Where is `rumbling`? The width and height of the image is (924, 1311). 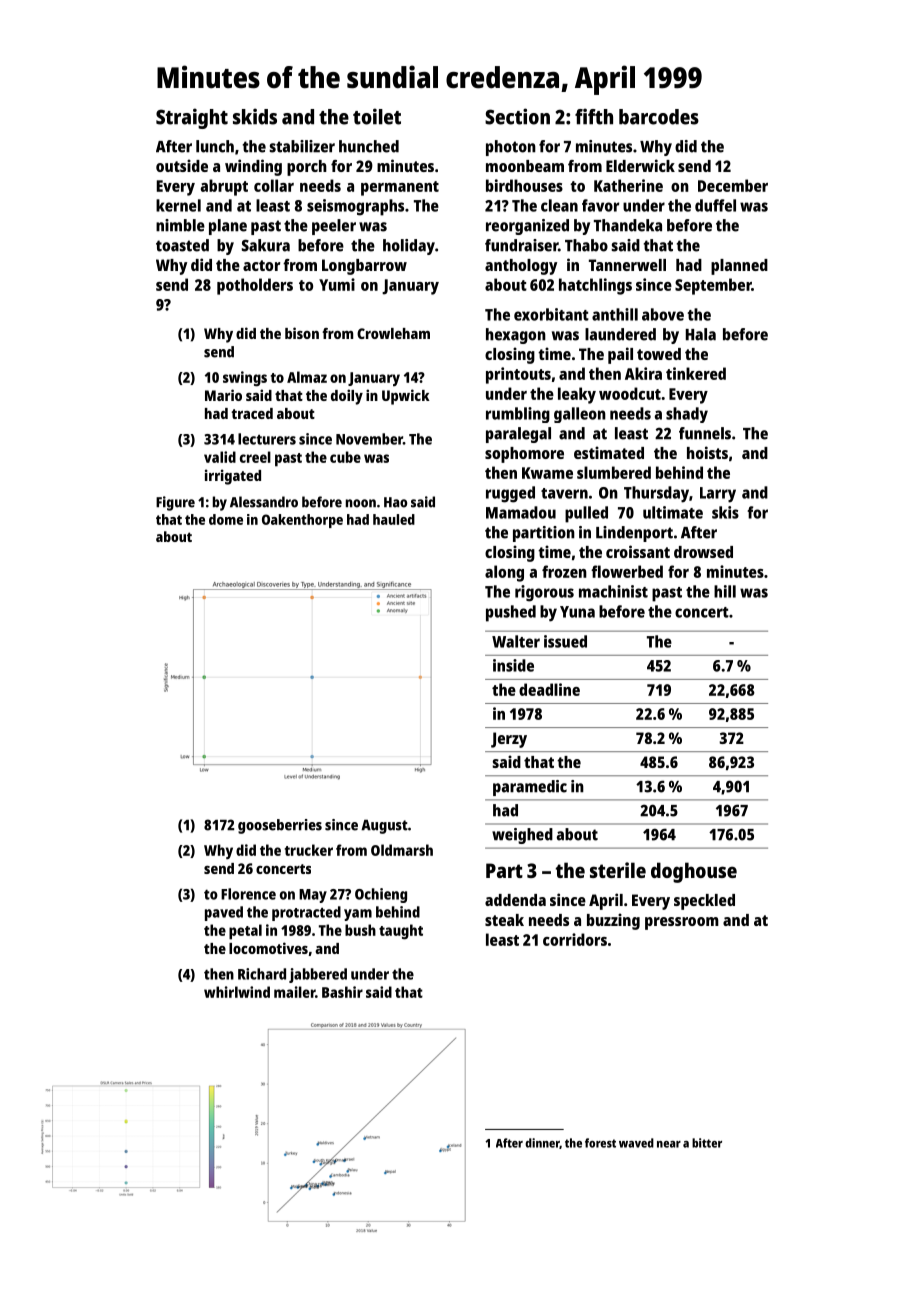
rumbling is located at coordinates (518, 415).
